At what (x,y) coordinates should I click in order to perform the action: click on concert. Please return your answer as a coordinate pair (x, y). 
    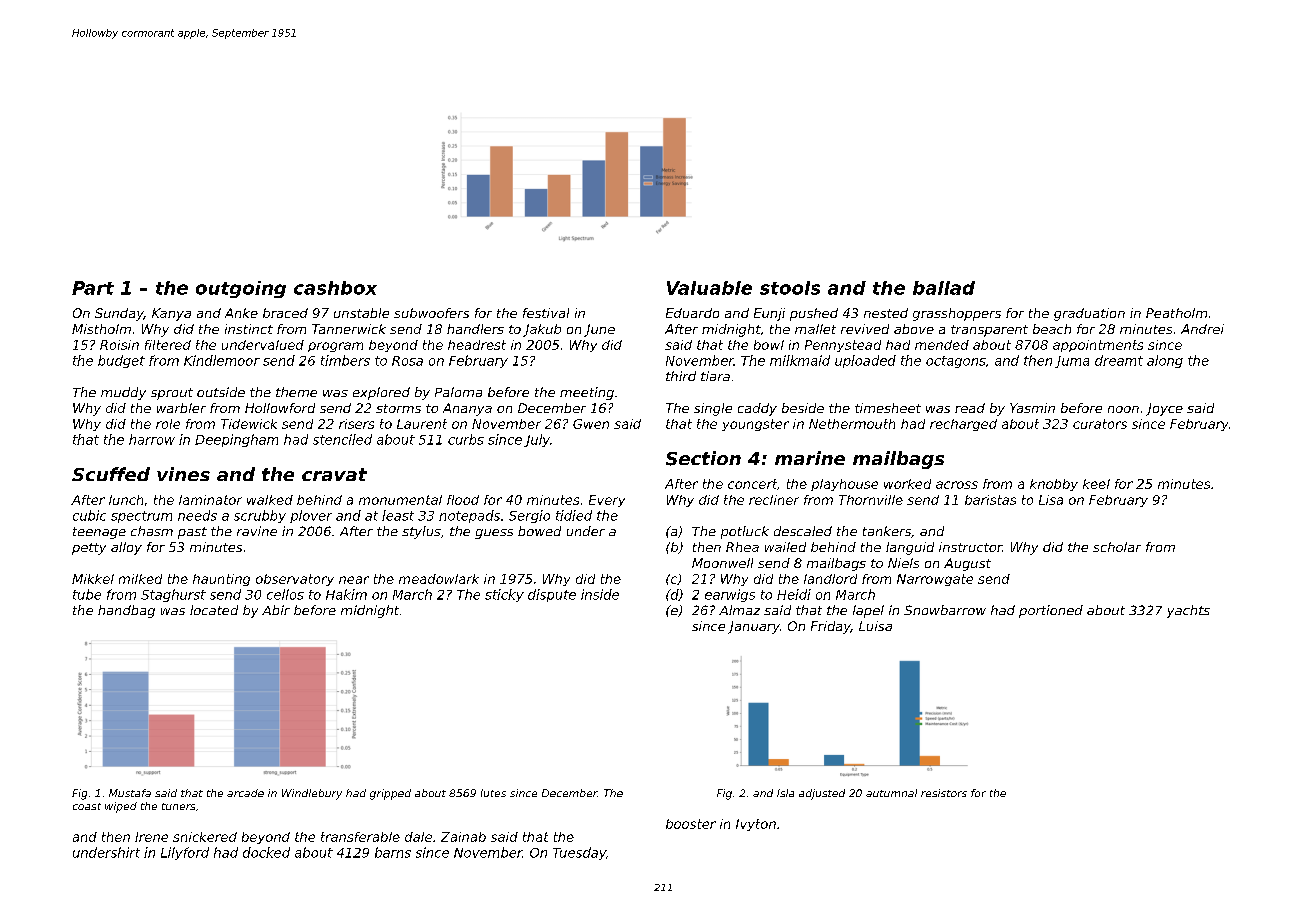
    Looking at the image, I should click on (752, 484).
